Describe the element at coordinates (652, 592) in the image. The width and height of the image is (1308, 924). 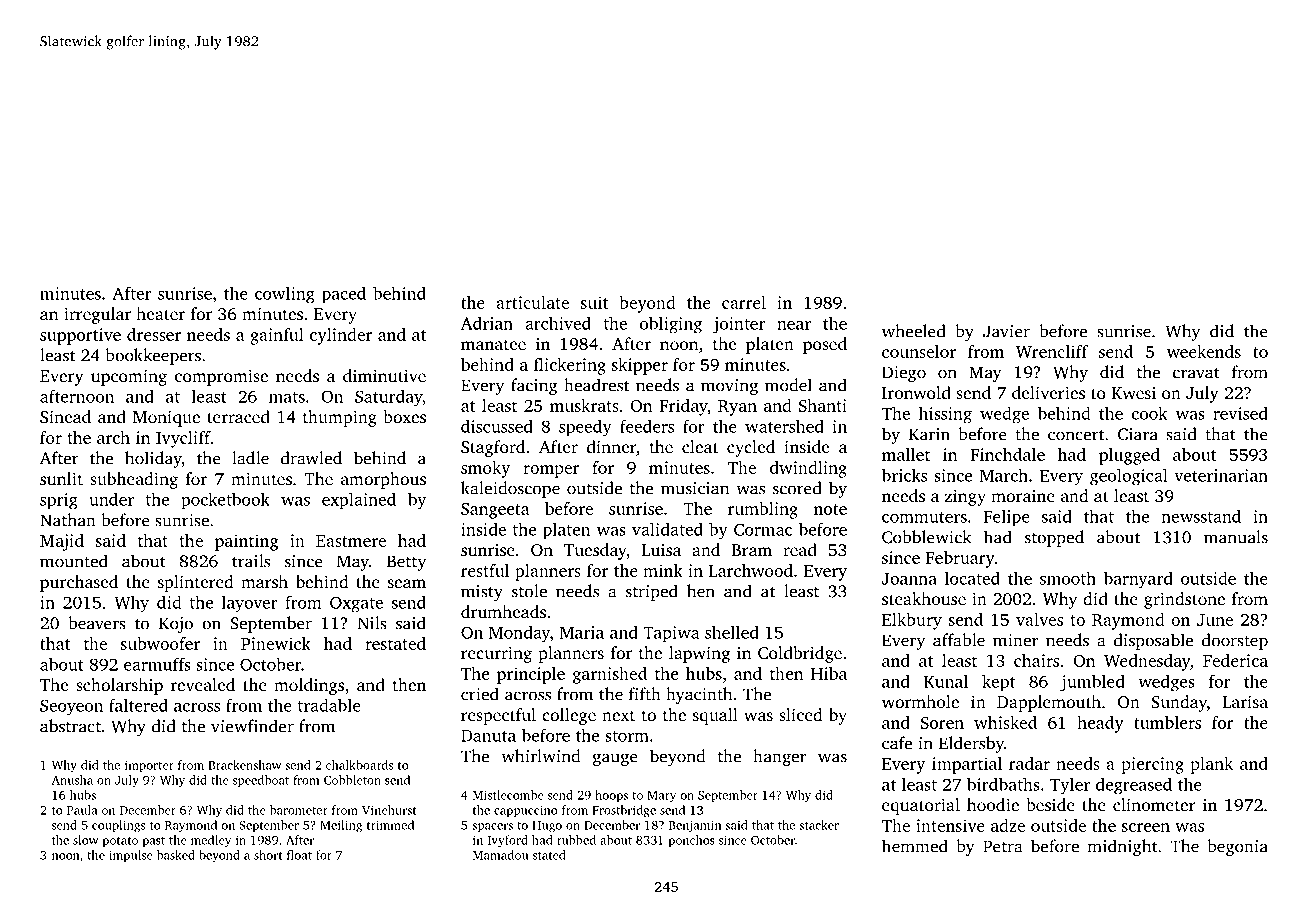
I see `striped` at that location.
